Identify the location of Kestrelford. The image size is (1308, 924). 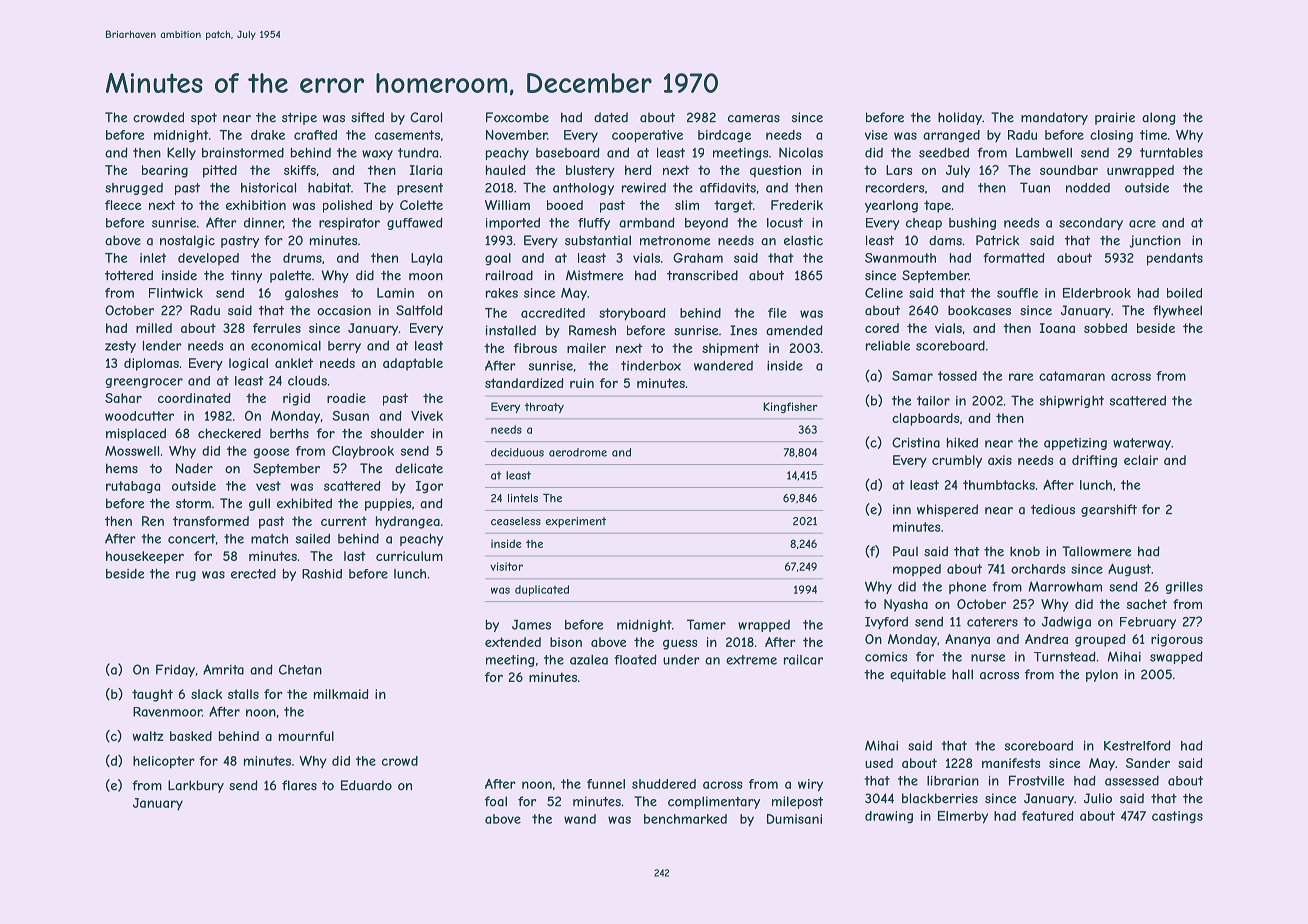
(1137, 745).
